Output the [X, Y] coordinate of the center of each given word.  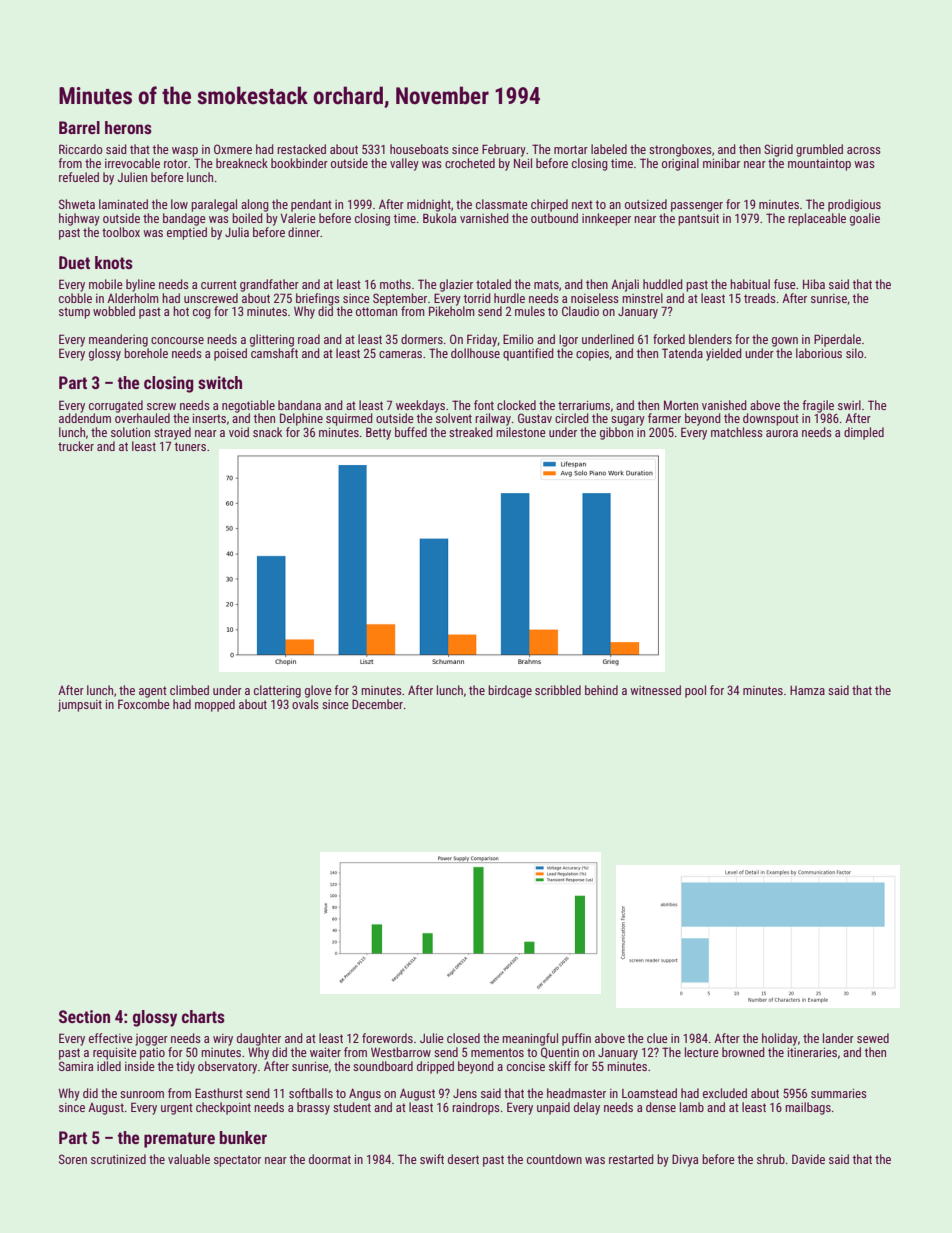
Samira [76, 1066]
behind [601, 690]
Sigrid [778, 150]
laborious [819, 353]
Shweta [77, 204]
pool [695, 691]
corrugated [116, 406]
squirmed [349, 419]
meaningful [530, 1039]
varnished [484, 218]
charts [203, 1016]
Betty [378, 433]
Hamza [807, 690]
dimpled [864, 433]
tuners [190, 446]
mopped [215, 705]
